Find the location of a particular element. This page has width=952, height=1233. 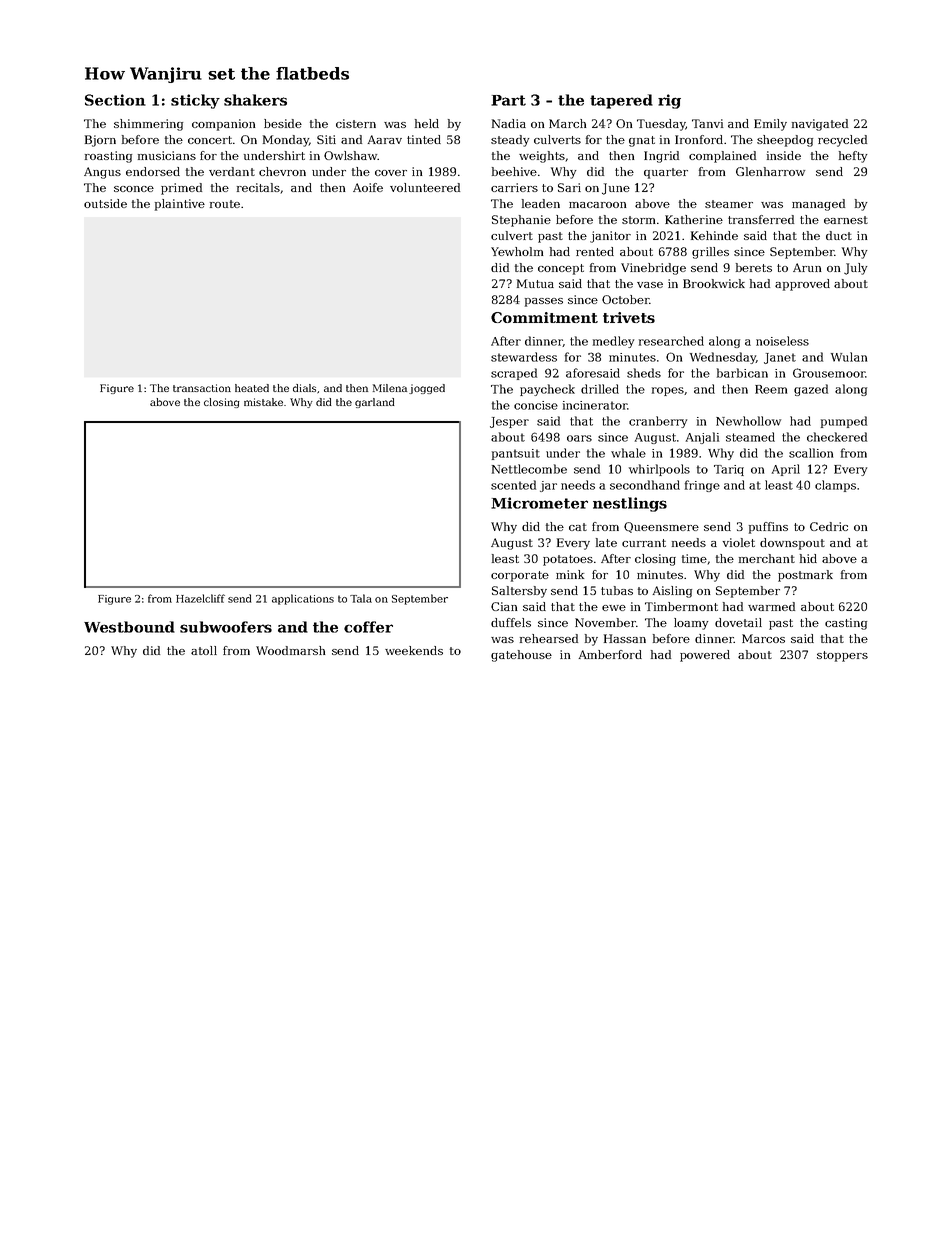

Part is located at coordinates (508, 100).
